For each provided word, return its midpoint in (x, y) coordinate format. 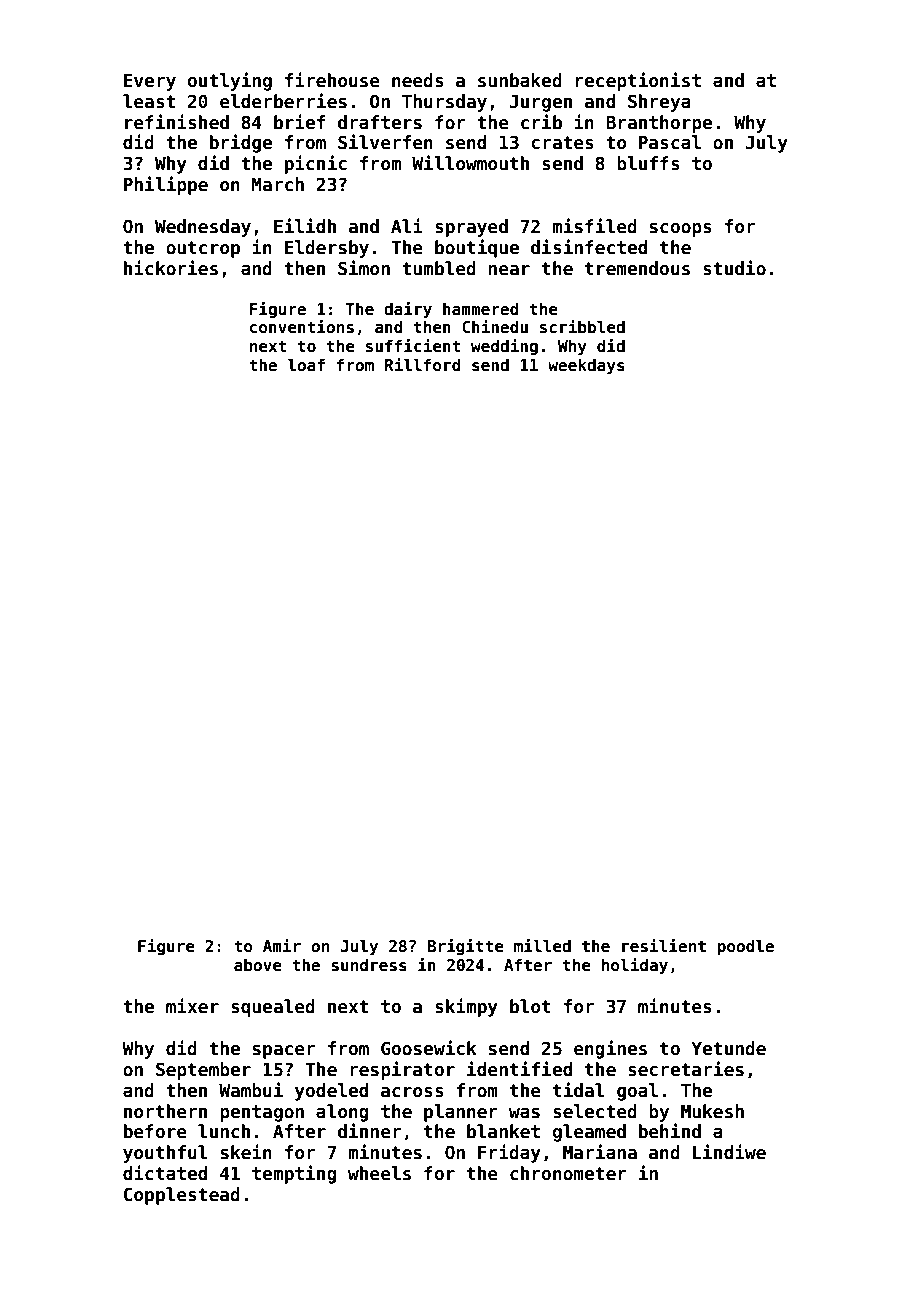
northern (165, 1111)
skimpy (466, 1007)
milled (542, 946)
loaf (306, 365)
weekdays (586, 366)
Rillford (422, 364)
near (509, 270)
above (258, 965)
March (278, 184)
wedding (504, 347)
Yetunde (728, 1048)
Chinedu (495, 327)
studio (734, 268)
